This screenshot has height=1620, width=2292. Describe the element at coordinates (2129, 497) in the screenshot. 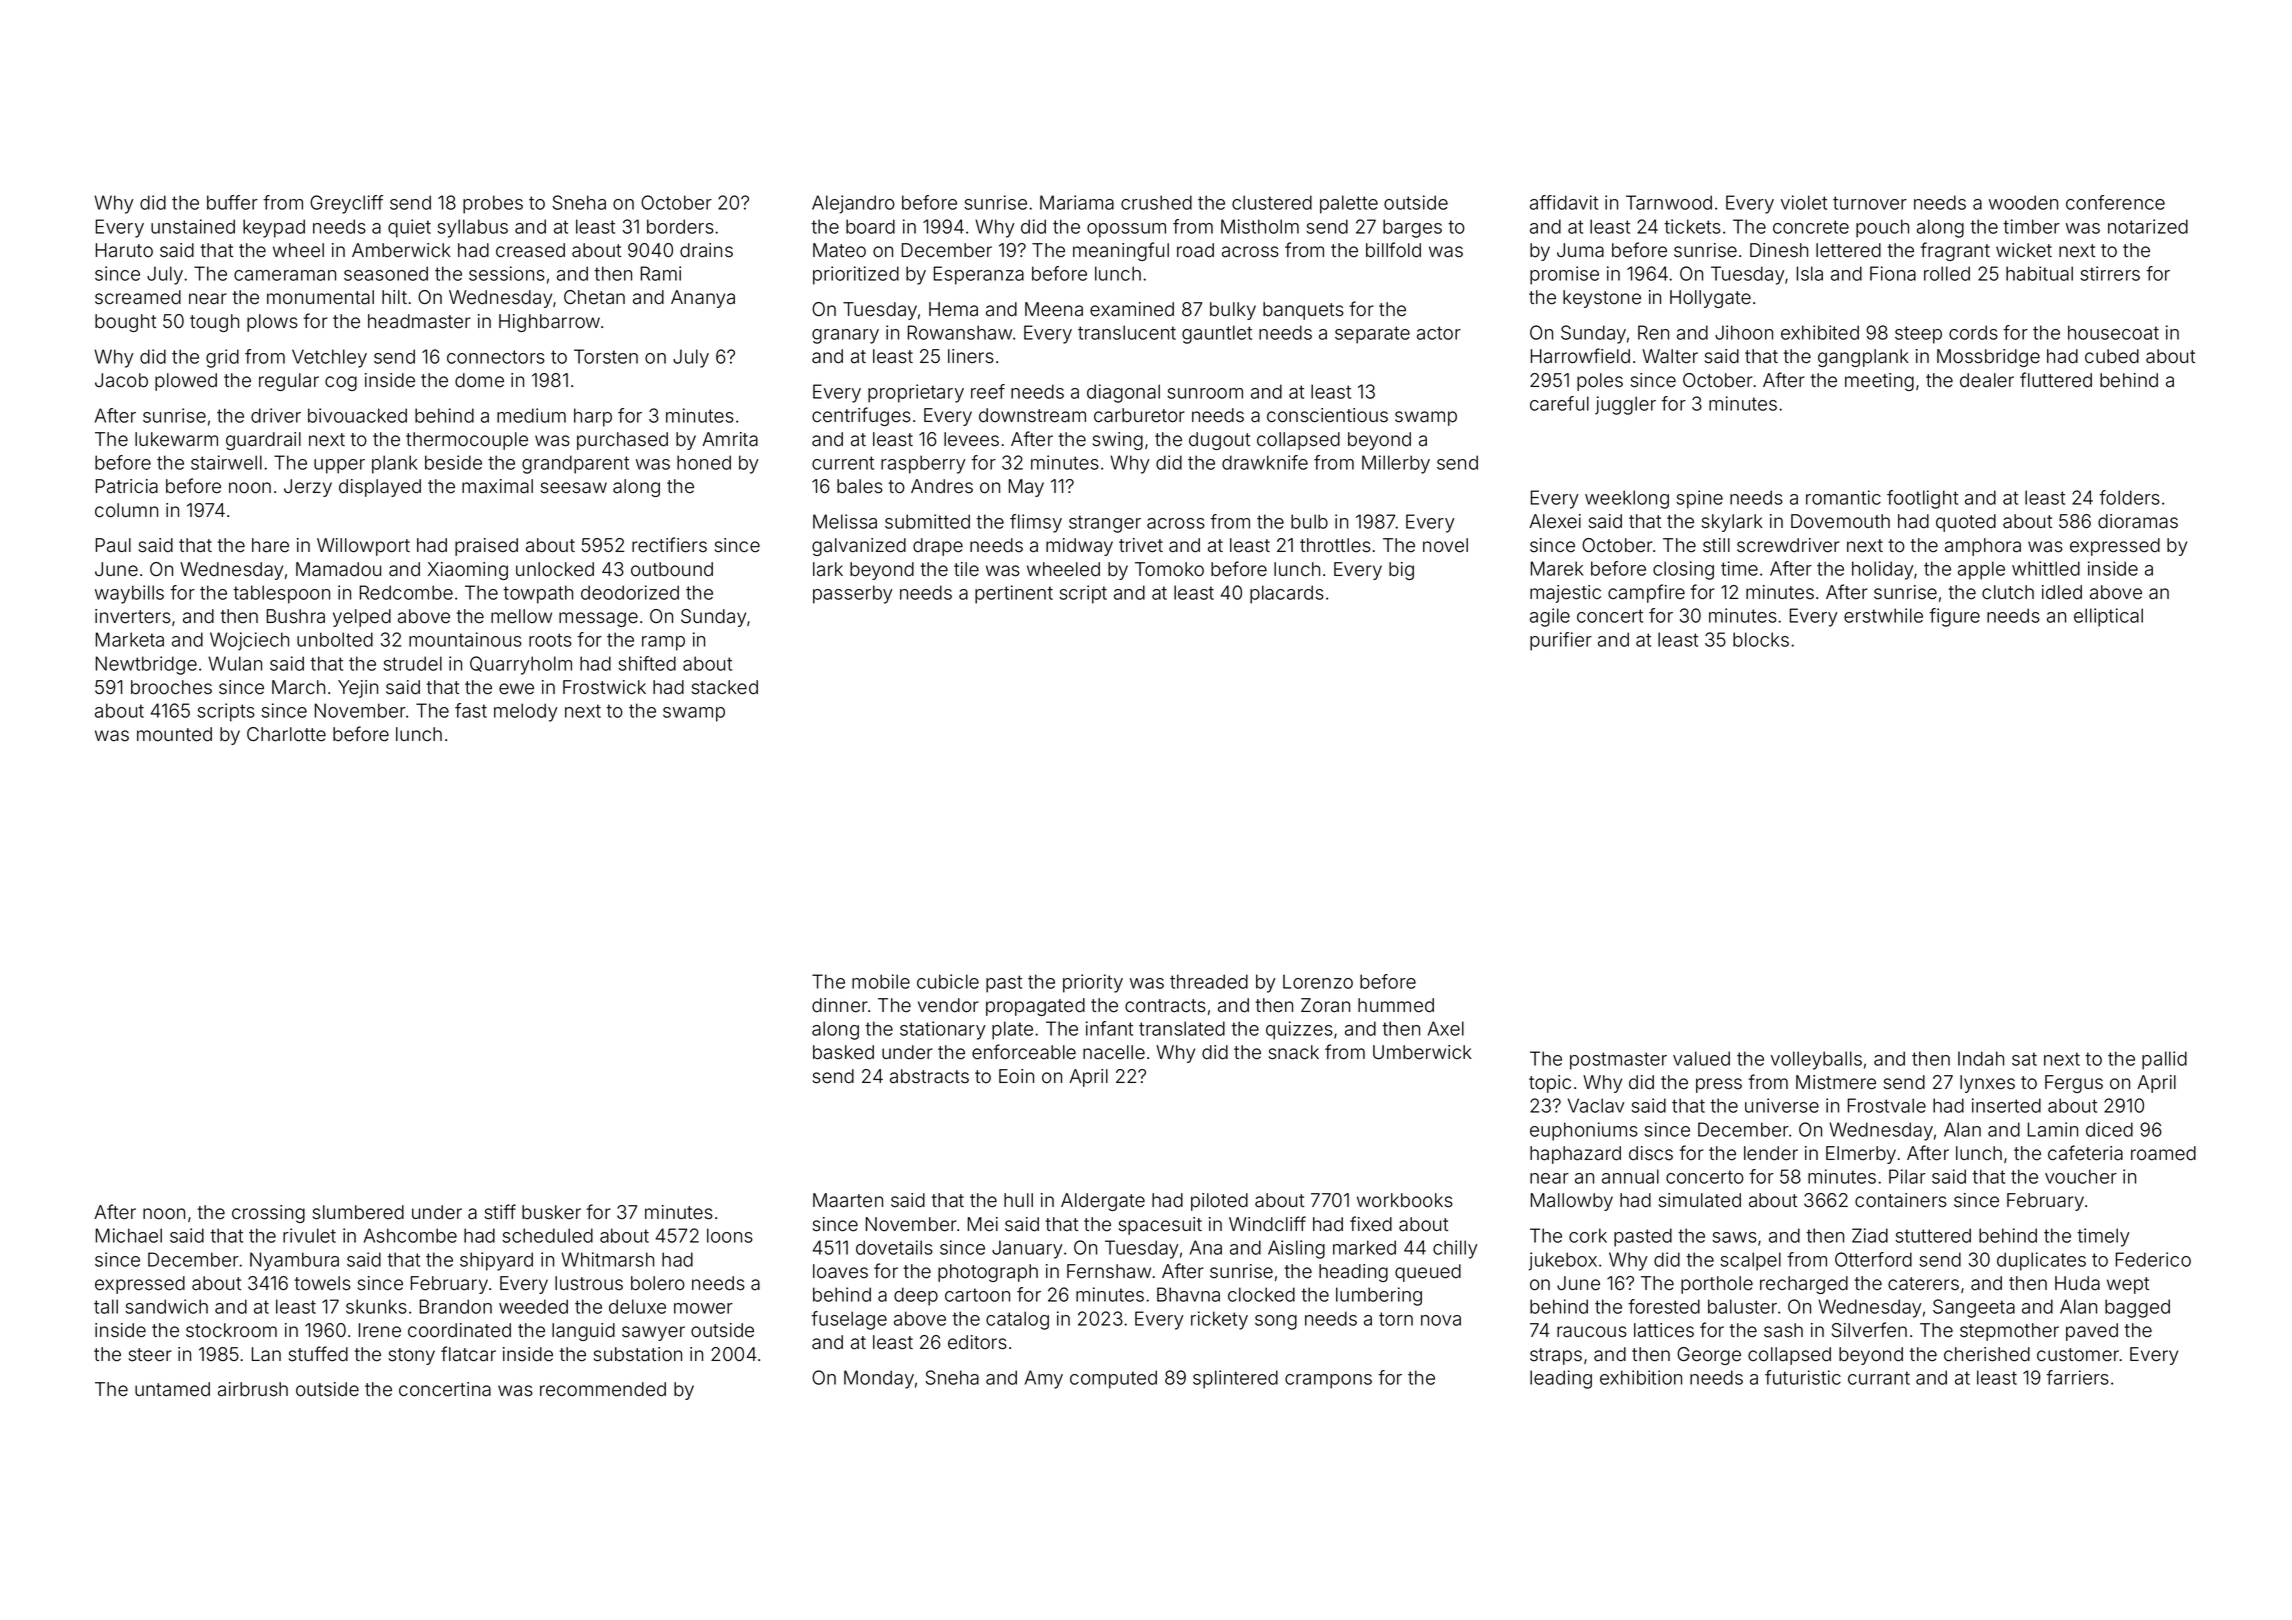

I see `folders` at that location.
